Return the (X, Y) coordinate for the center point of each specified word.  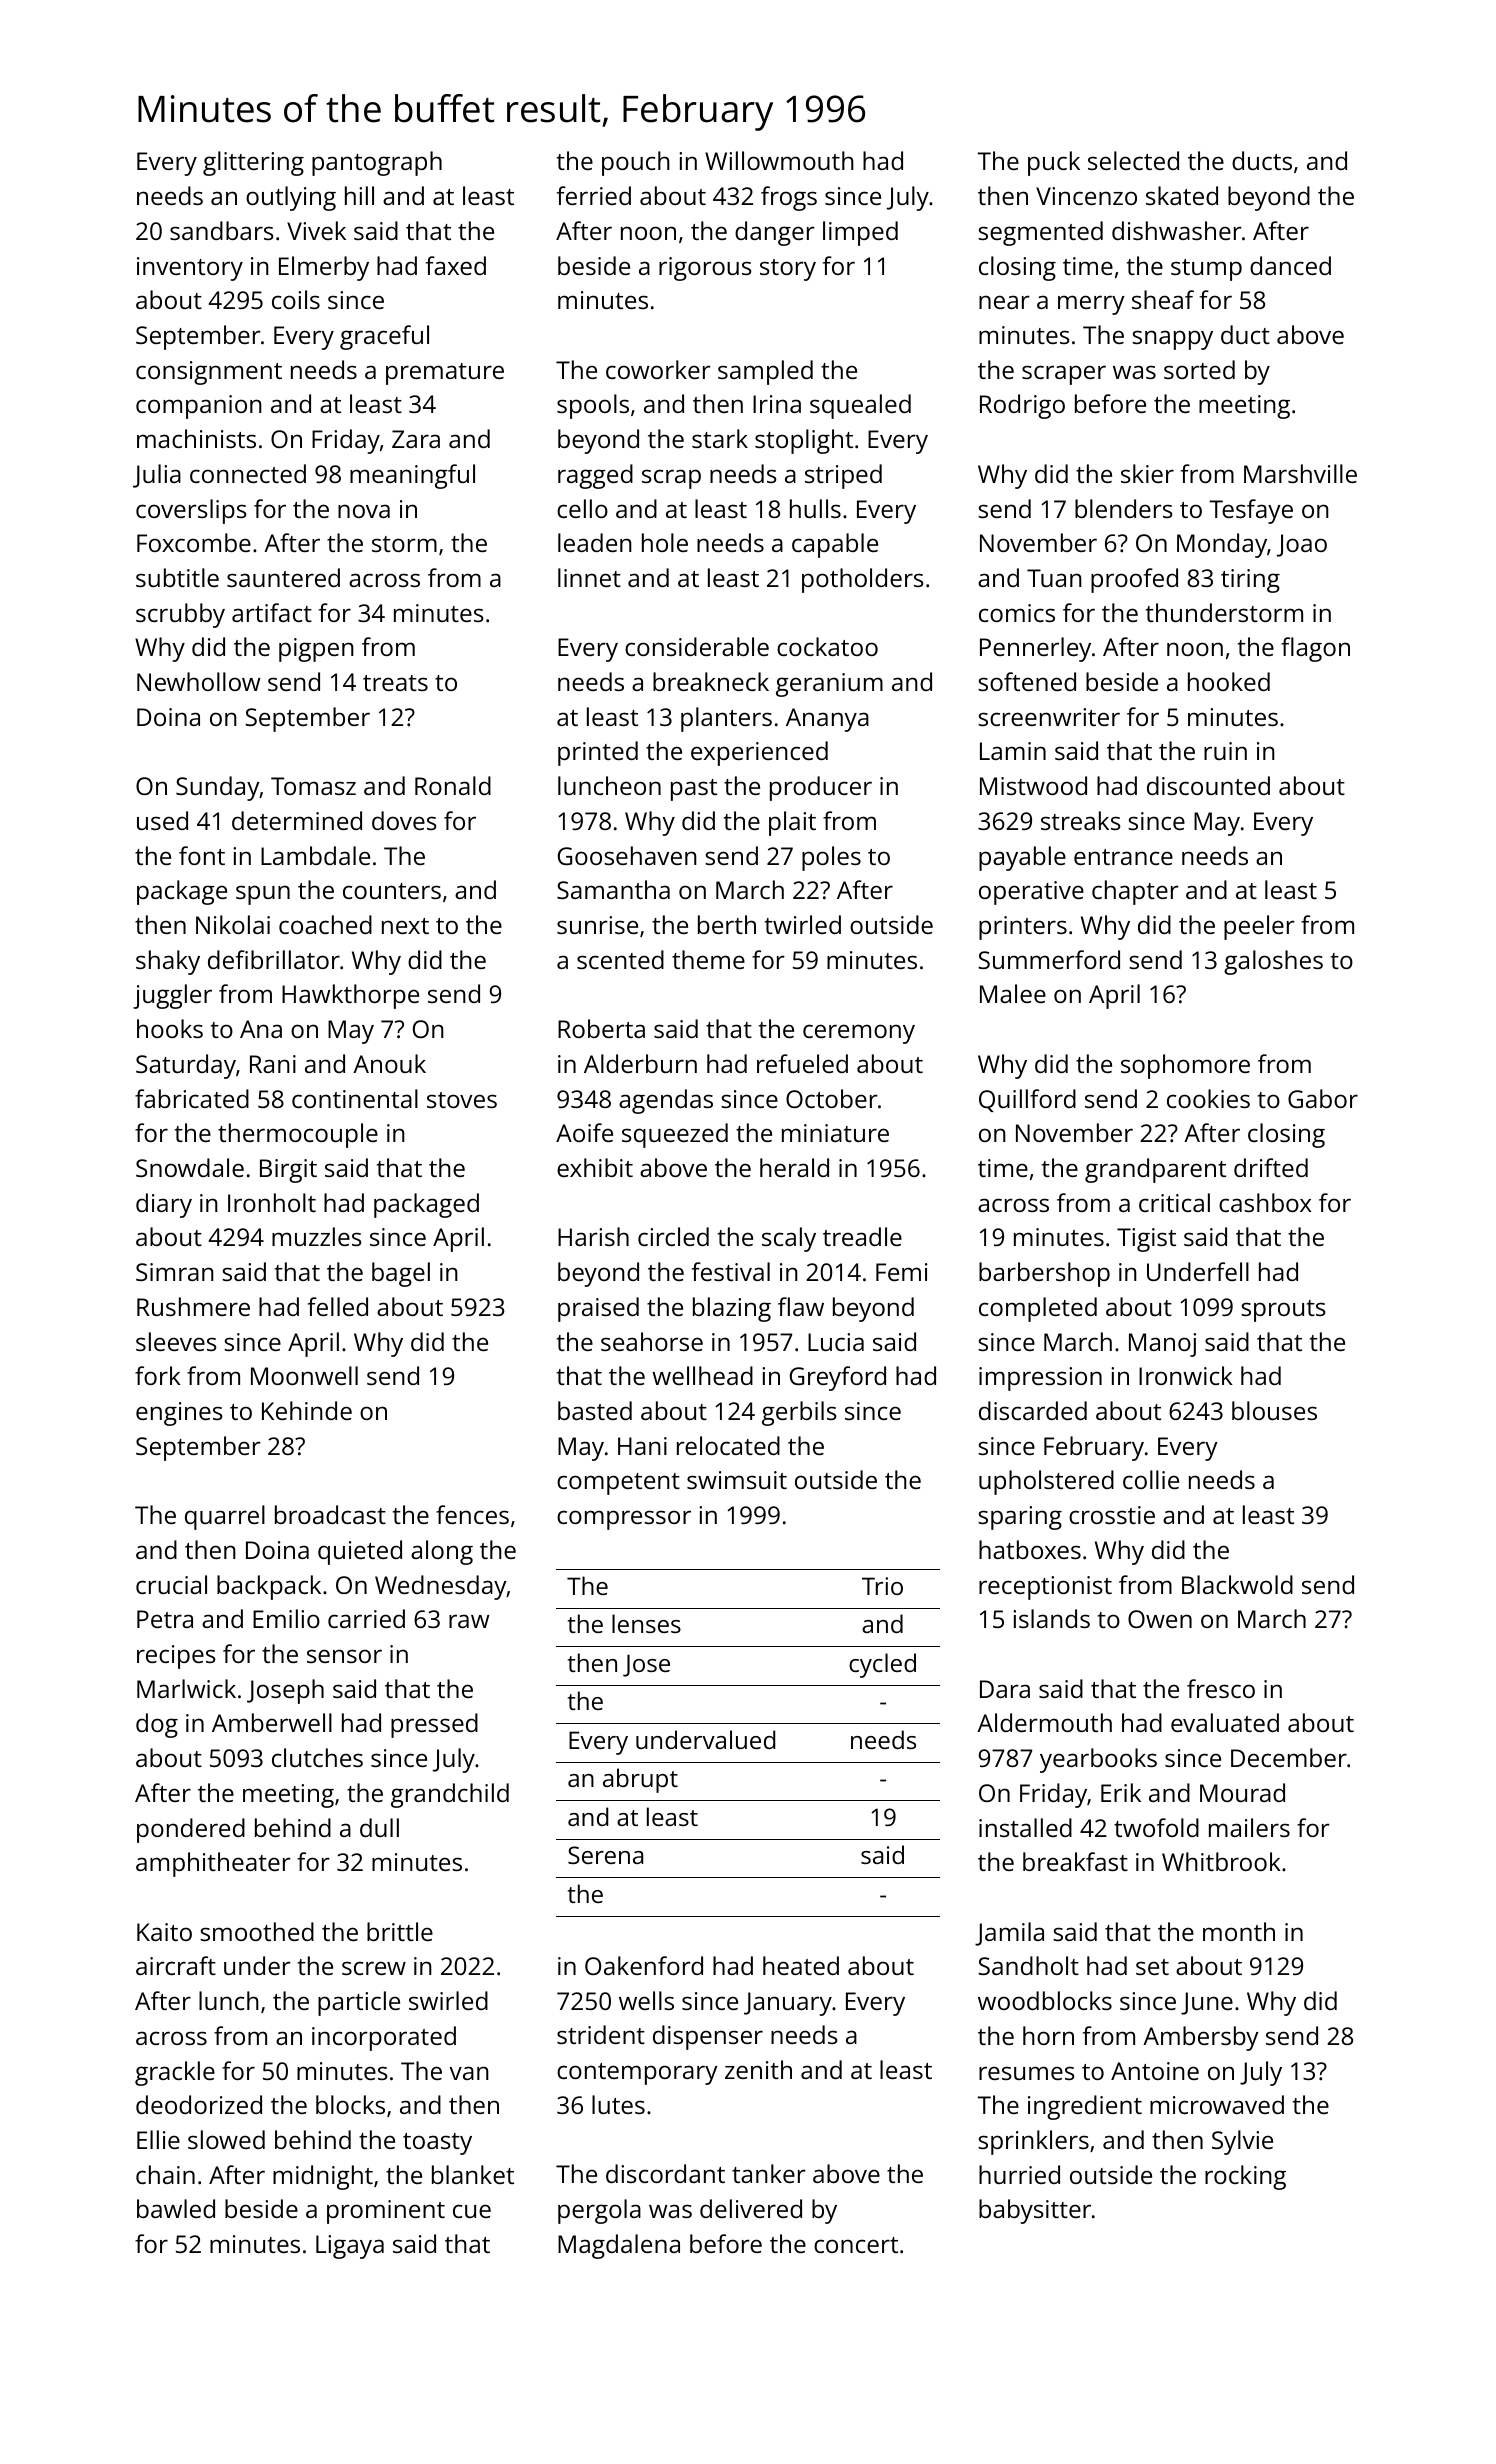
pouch (636, 163)
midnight (323, 2177)
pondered (191, 1830)
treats (395, 683)
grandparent (1155, 1170)
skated (1182, 195)
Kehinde (307, 1410)
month (1239, 1931)
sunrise (597, 925)
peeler (1259, 927)
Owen (1160, 1619)
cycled (882, 1665)
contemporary (637, 2074)
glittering (253, 163)
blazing (732, 1309)
